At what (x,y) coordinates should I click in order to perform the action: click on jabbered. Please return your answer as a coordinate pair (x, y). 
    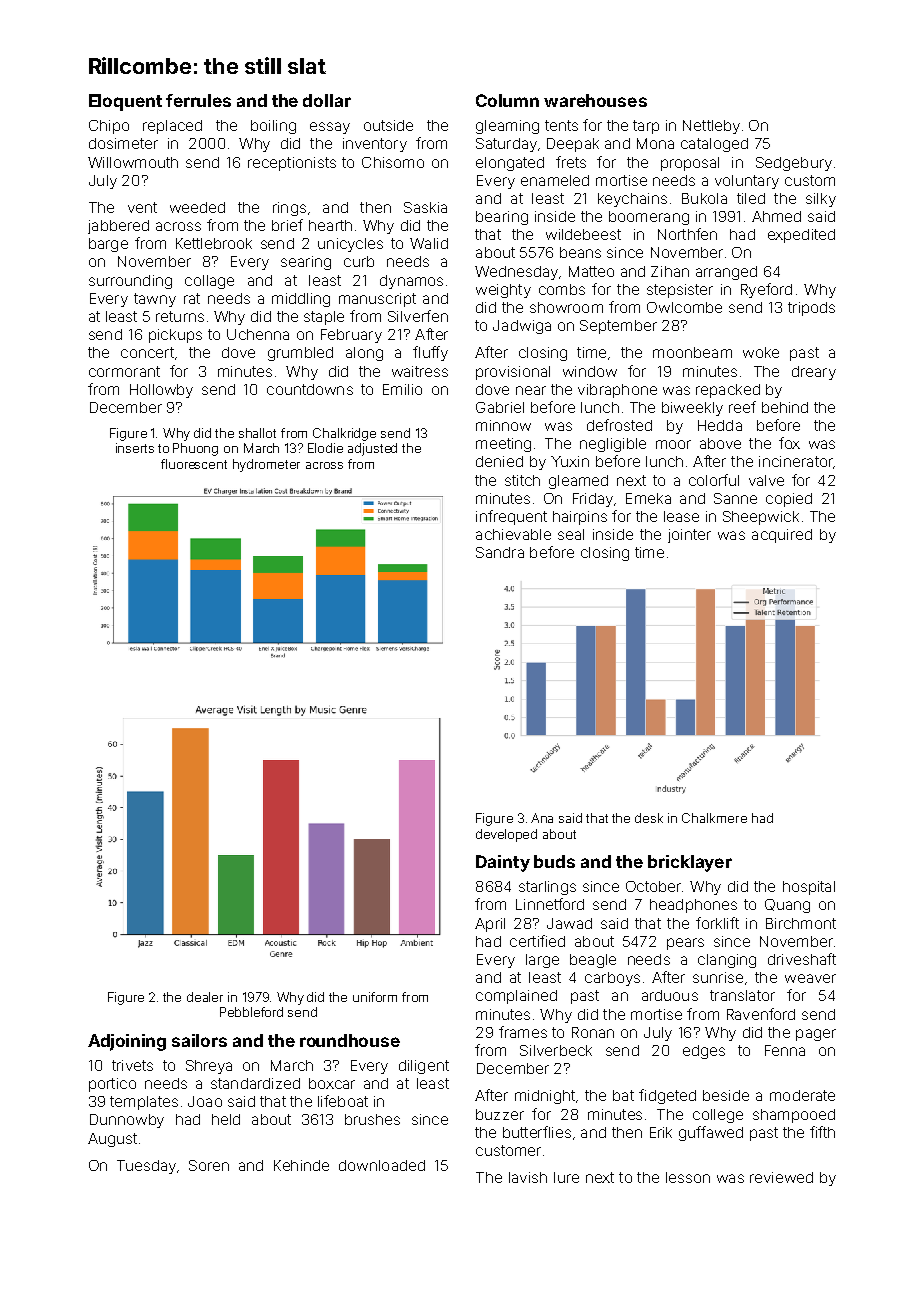
    Looking at the image, I should click on (118, 227).
